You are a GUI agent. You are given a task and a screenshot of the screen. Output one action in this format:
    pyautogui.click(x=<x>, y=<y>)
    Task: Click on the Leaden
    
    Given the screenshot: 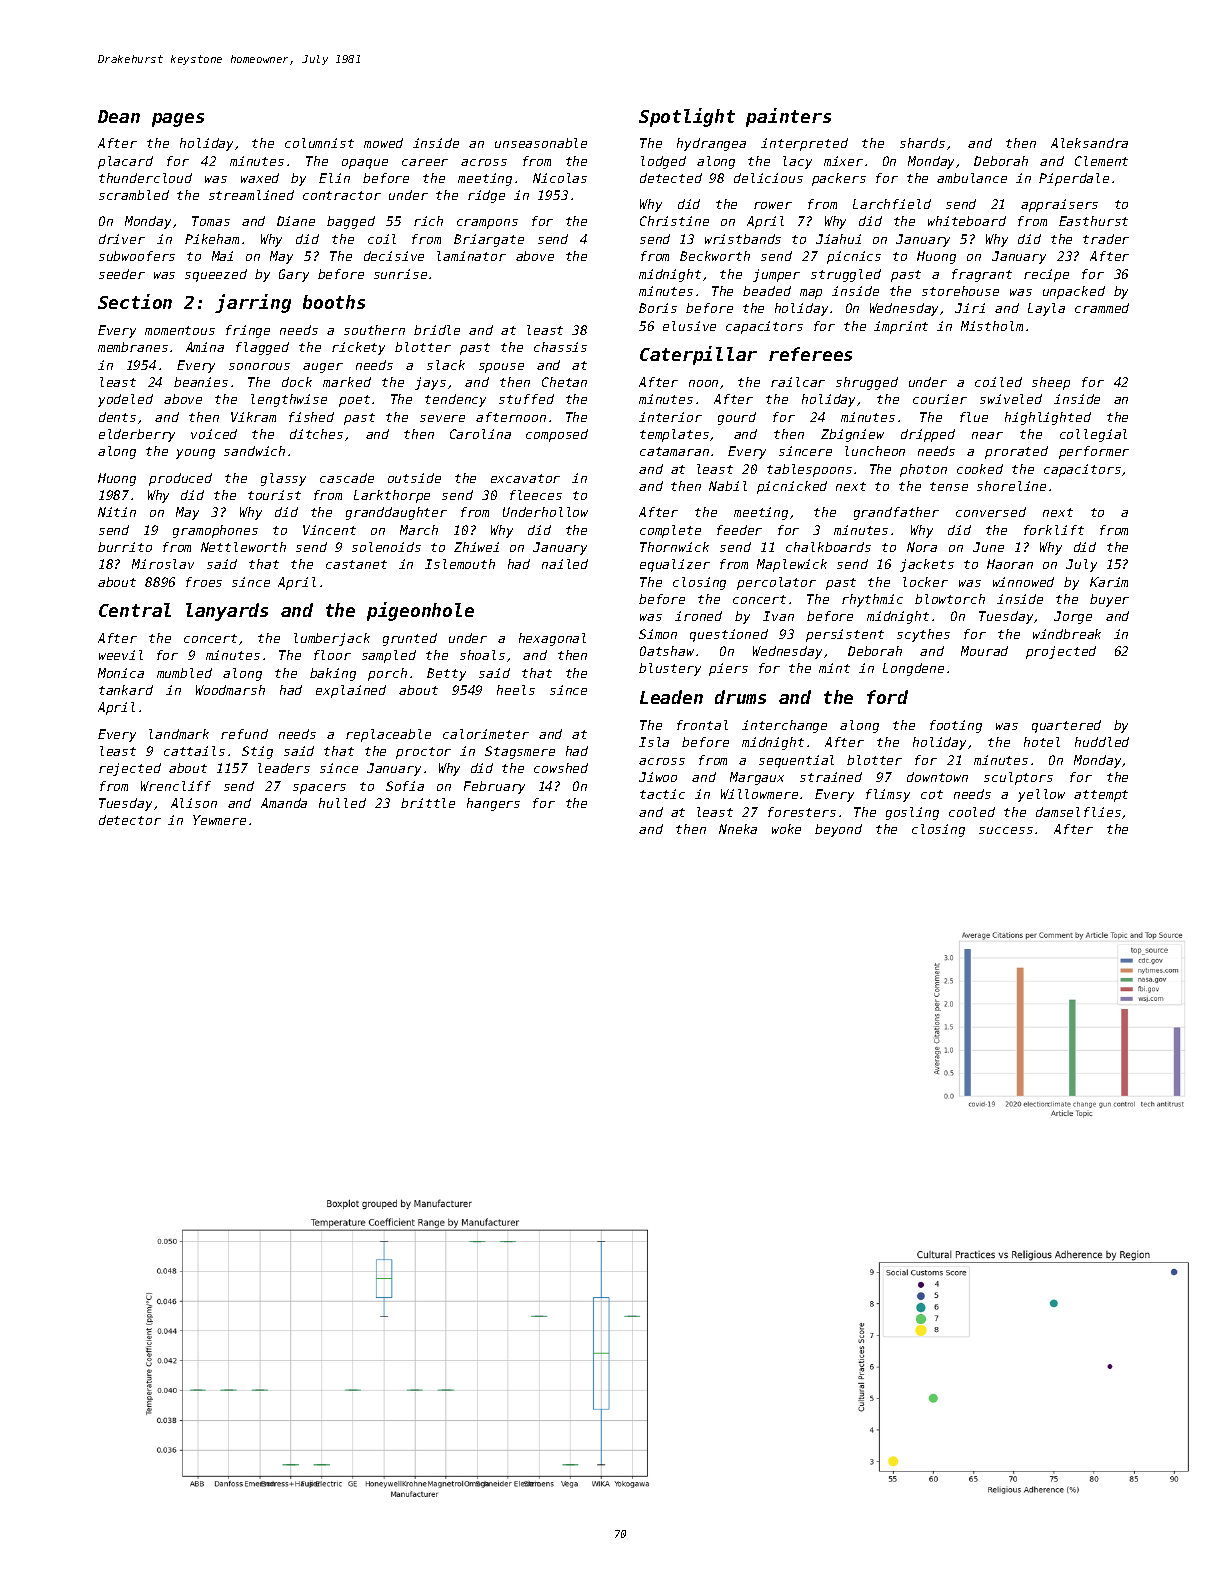 What is the action you would take?
    pyautogui.click(x=671, y=697)
